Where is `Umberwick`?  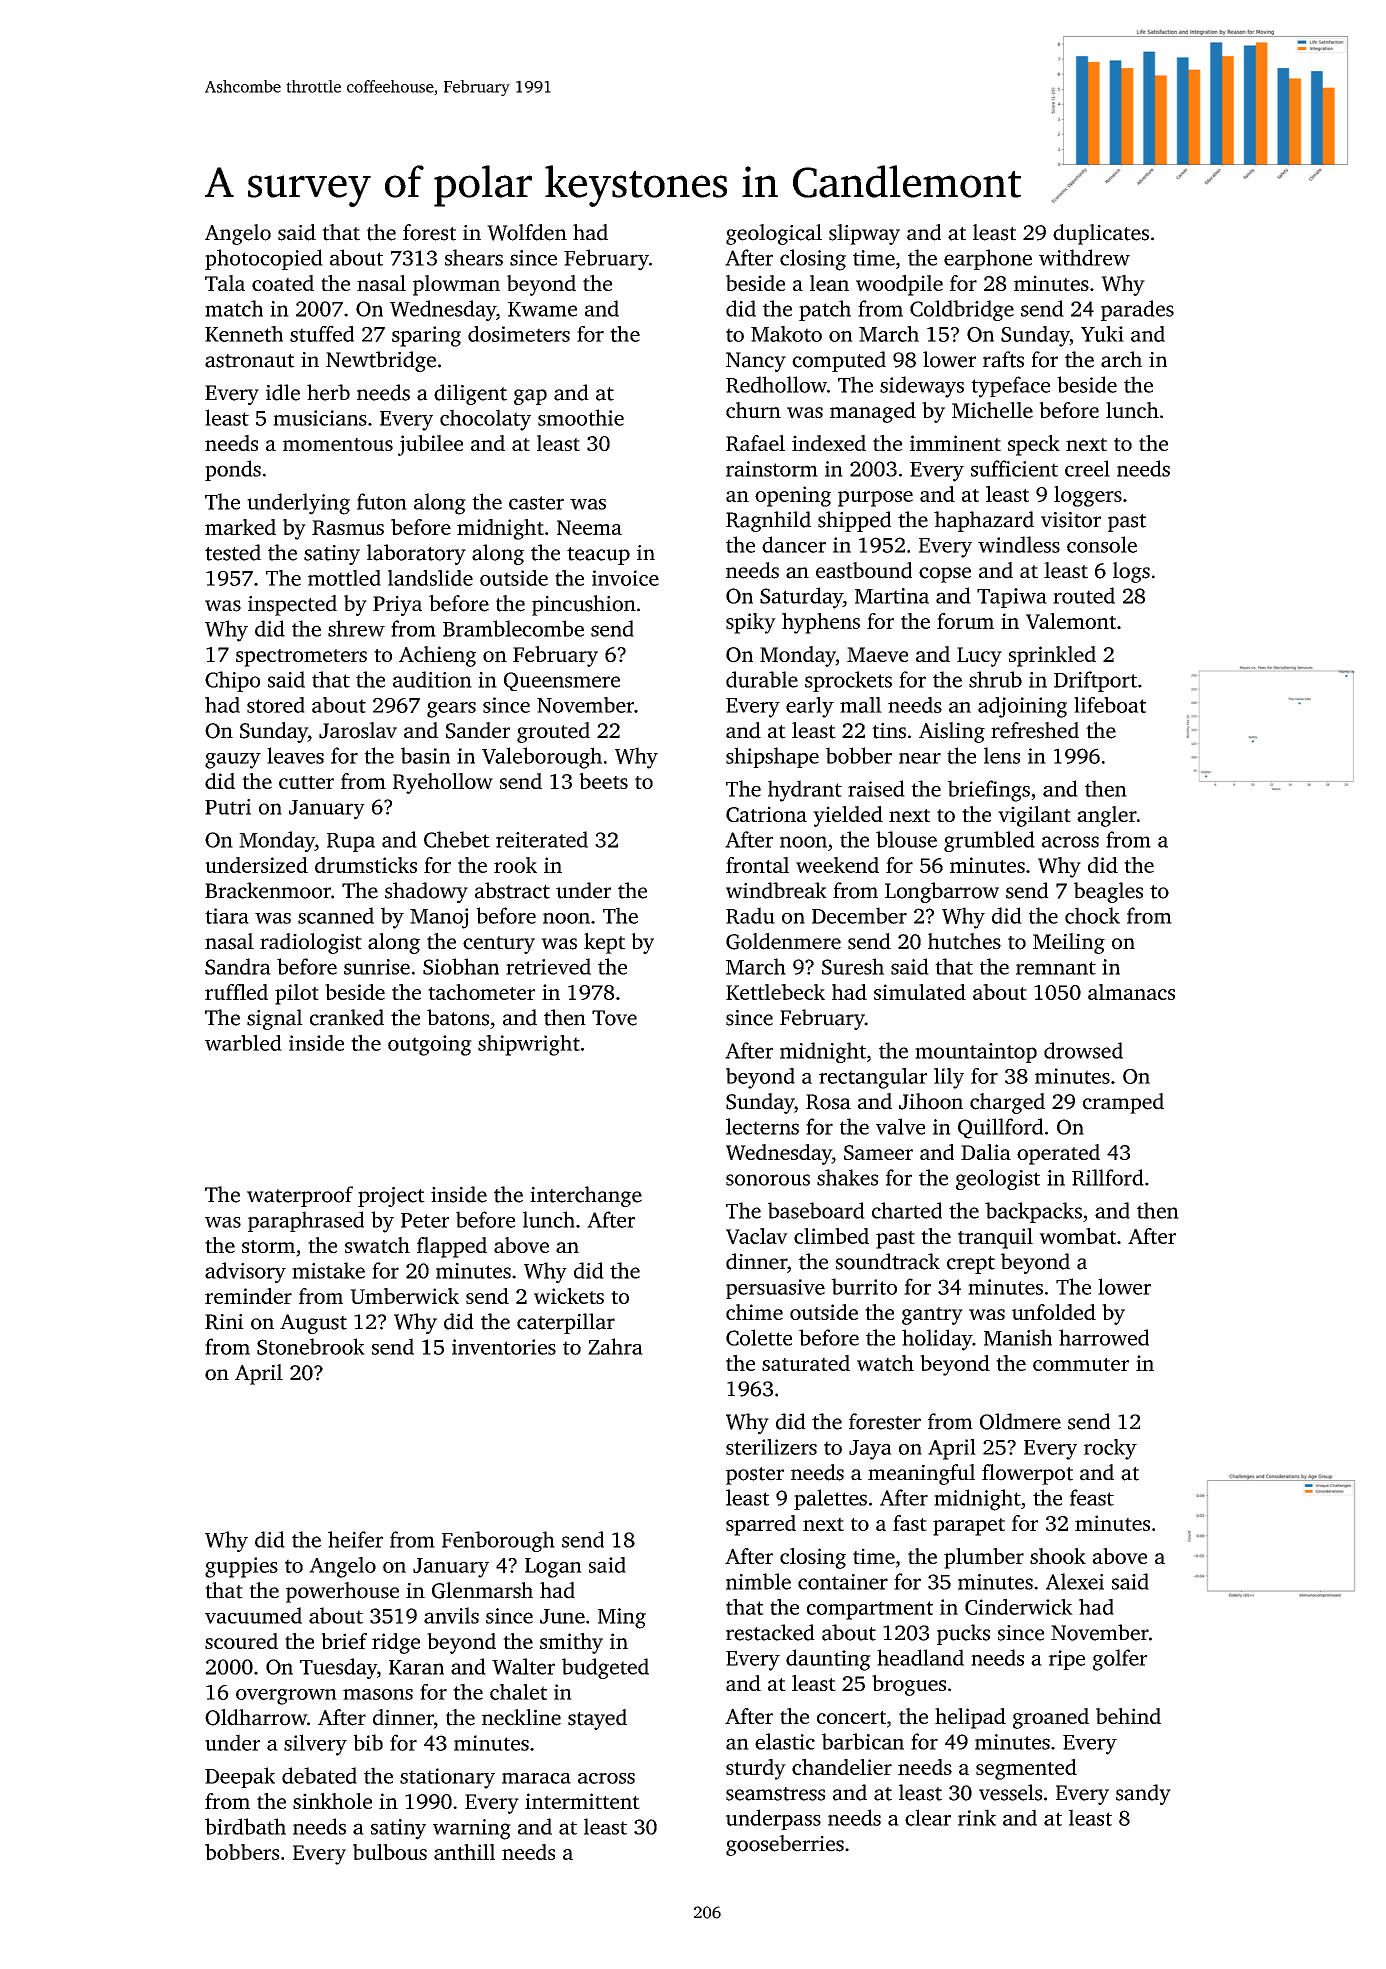
Umberwick is located at coordinates (404, 1296).
